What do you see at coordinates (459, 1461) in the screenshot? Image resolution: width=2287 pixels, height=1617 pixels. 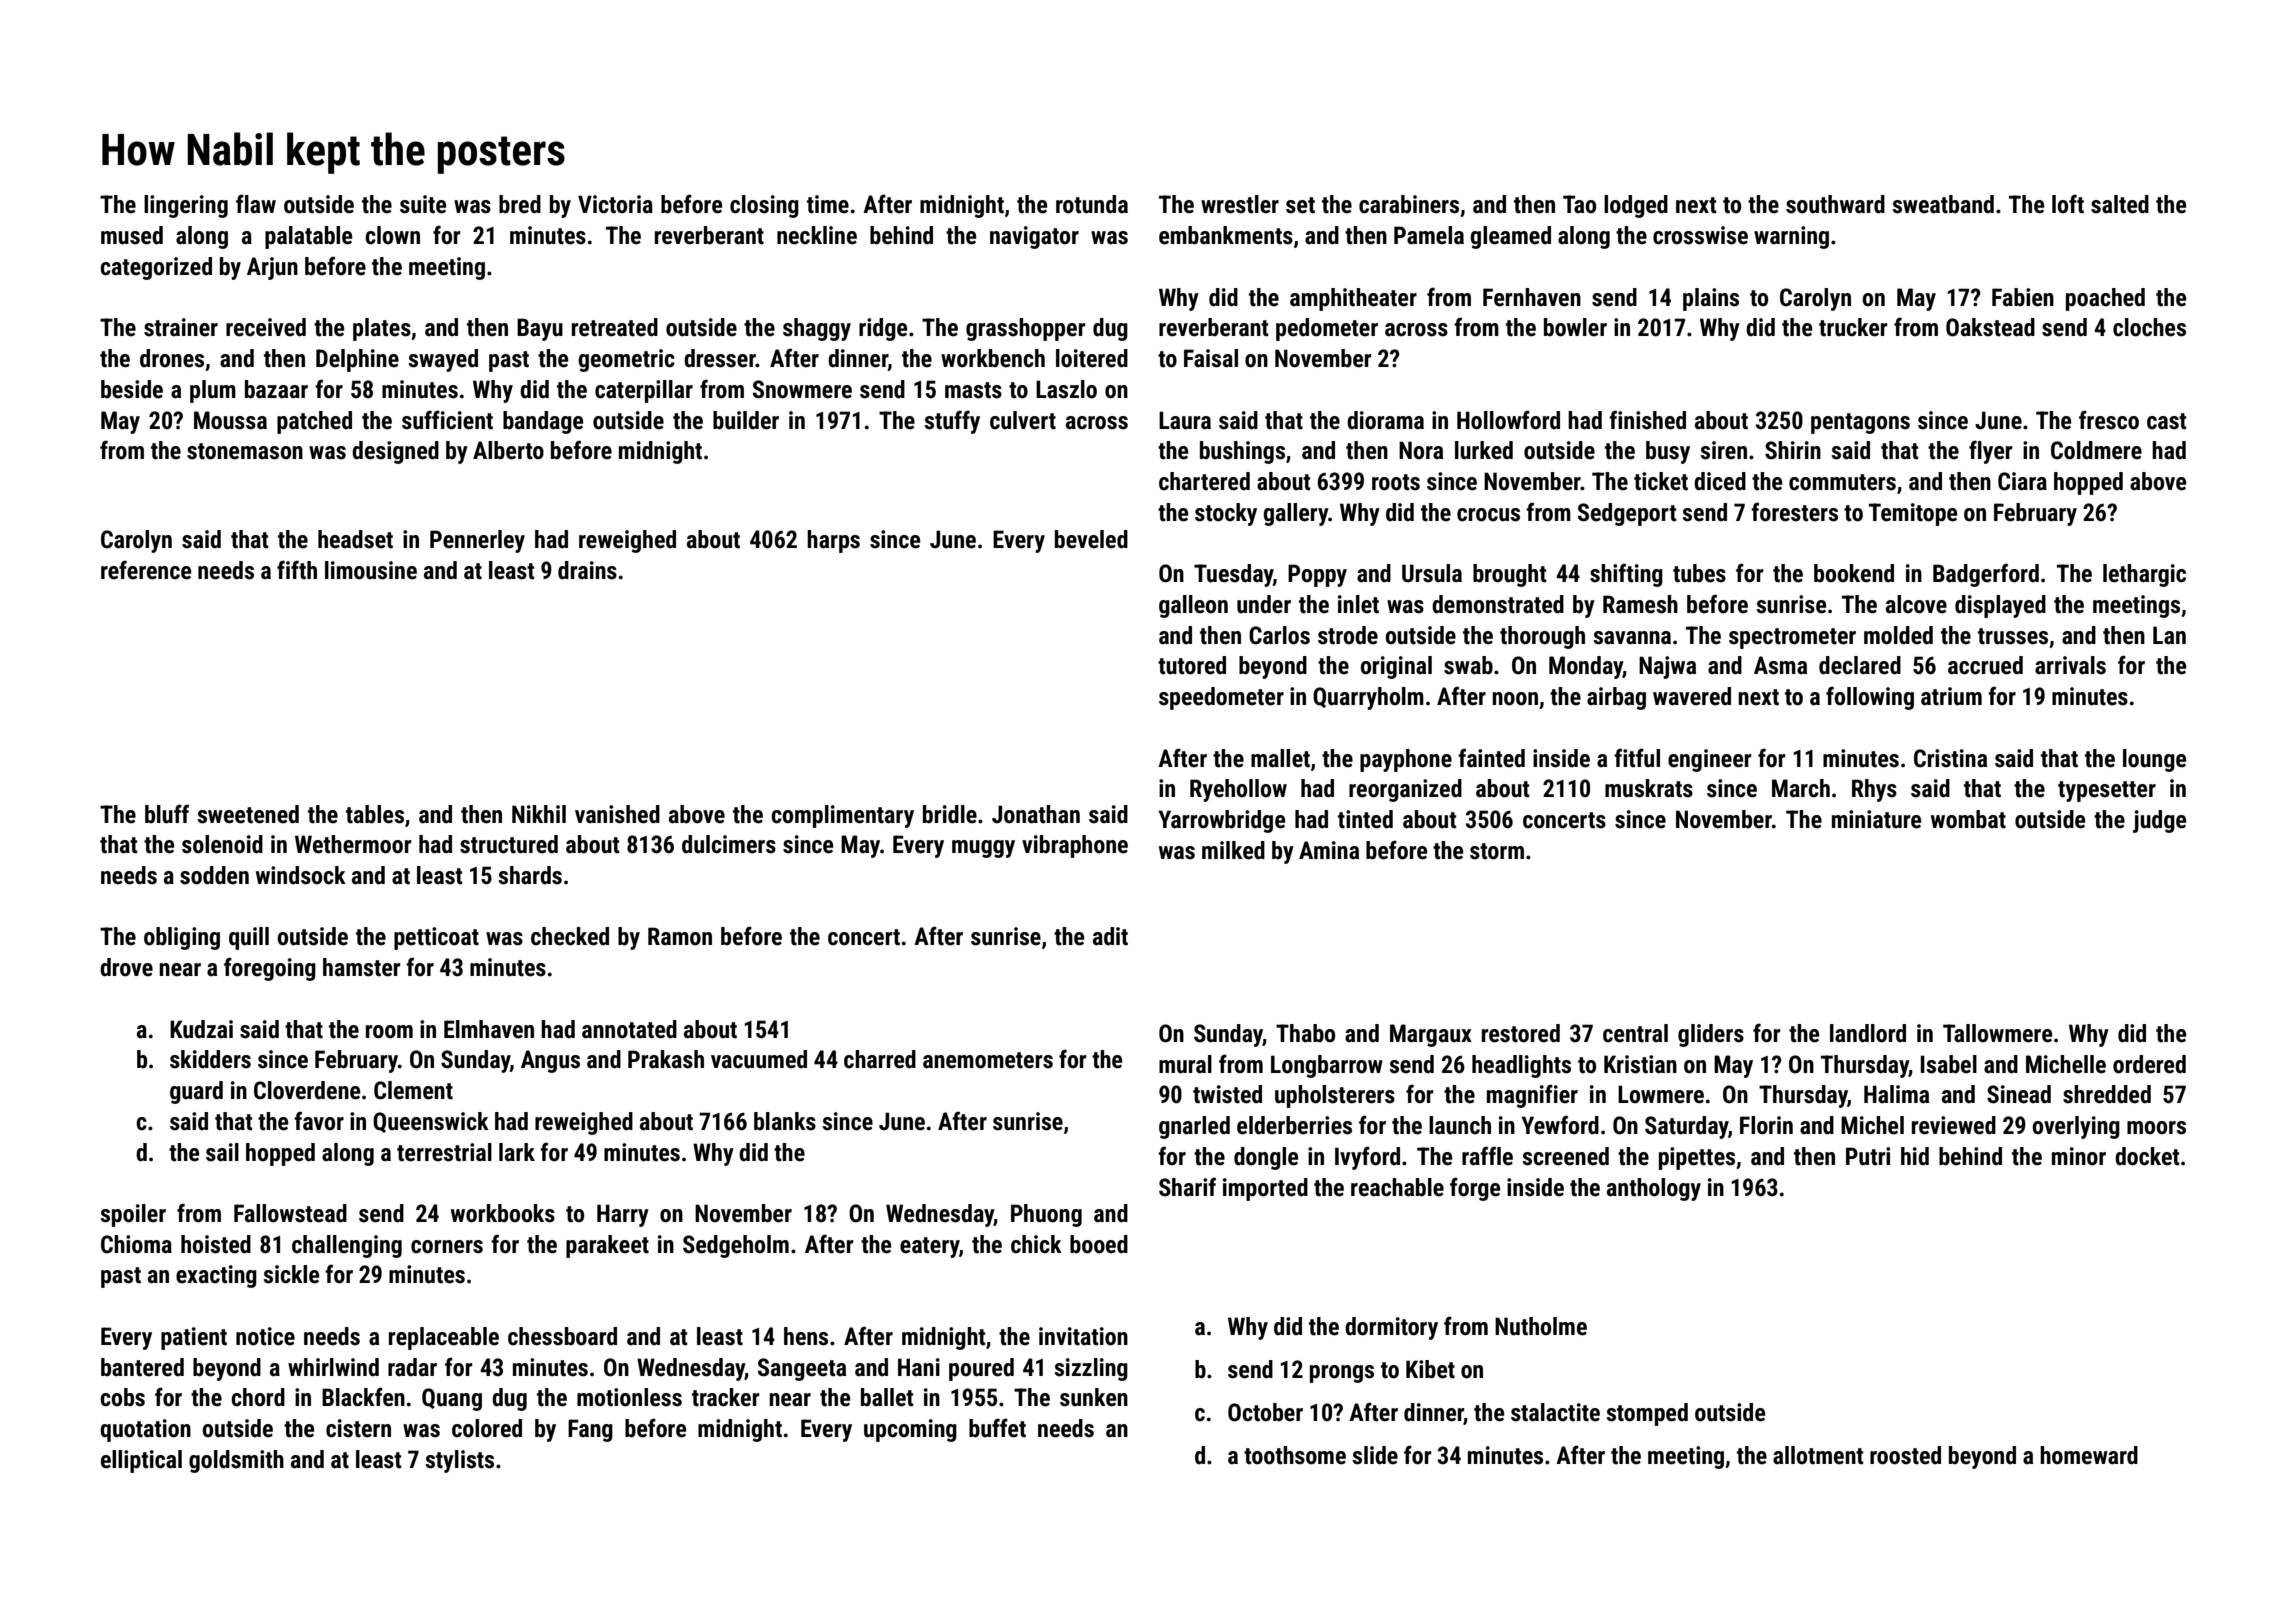 I see `stylists` at bounding box center [459, 1461].
